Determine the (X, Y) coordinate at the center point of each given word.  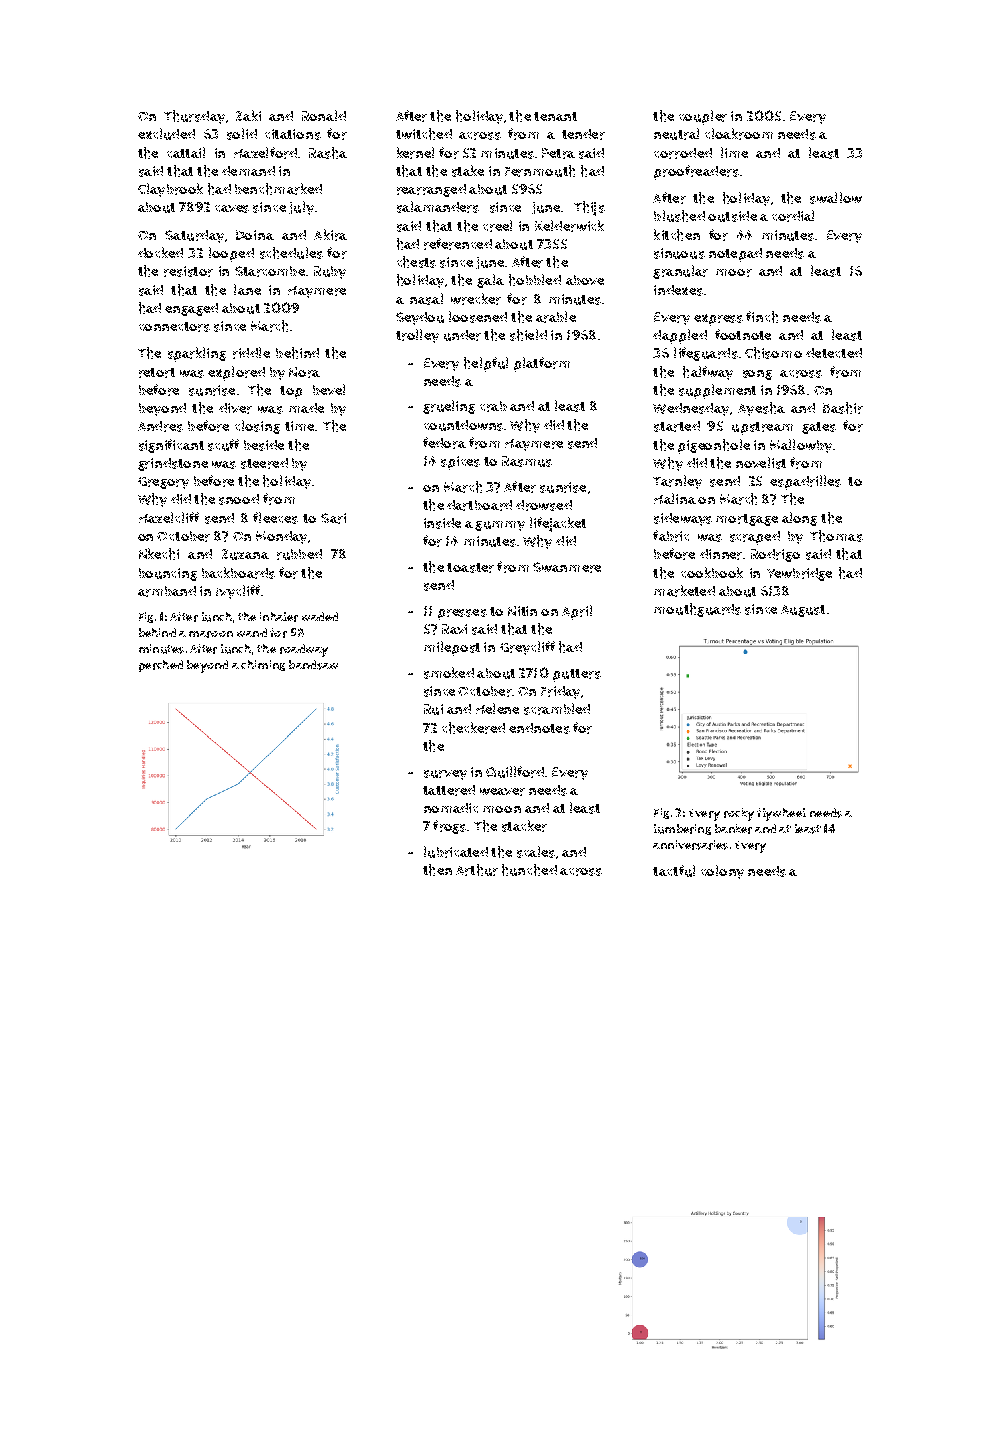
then (437, 870)
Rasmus (527, 461)
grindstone (173, 464)
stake (468, 171)
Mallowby (801, 446)
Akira (330, 235)
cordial (793, 216)
